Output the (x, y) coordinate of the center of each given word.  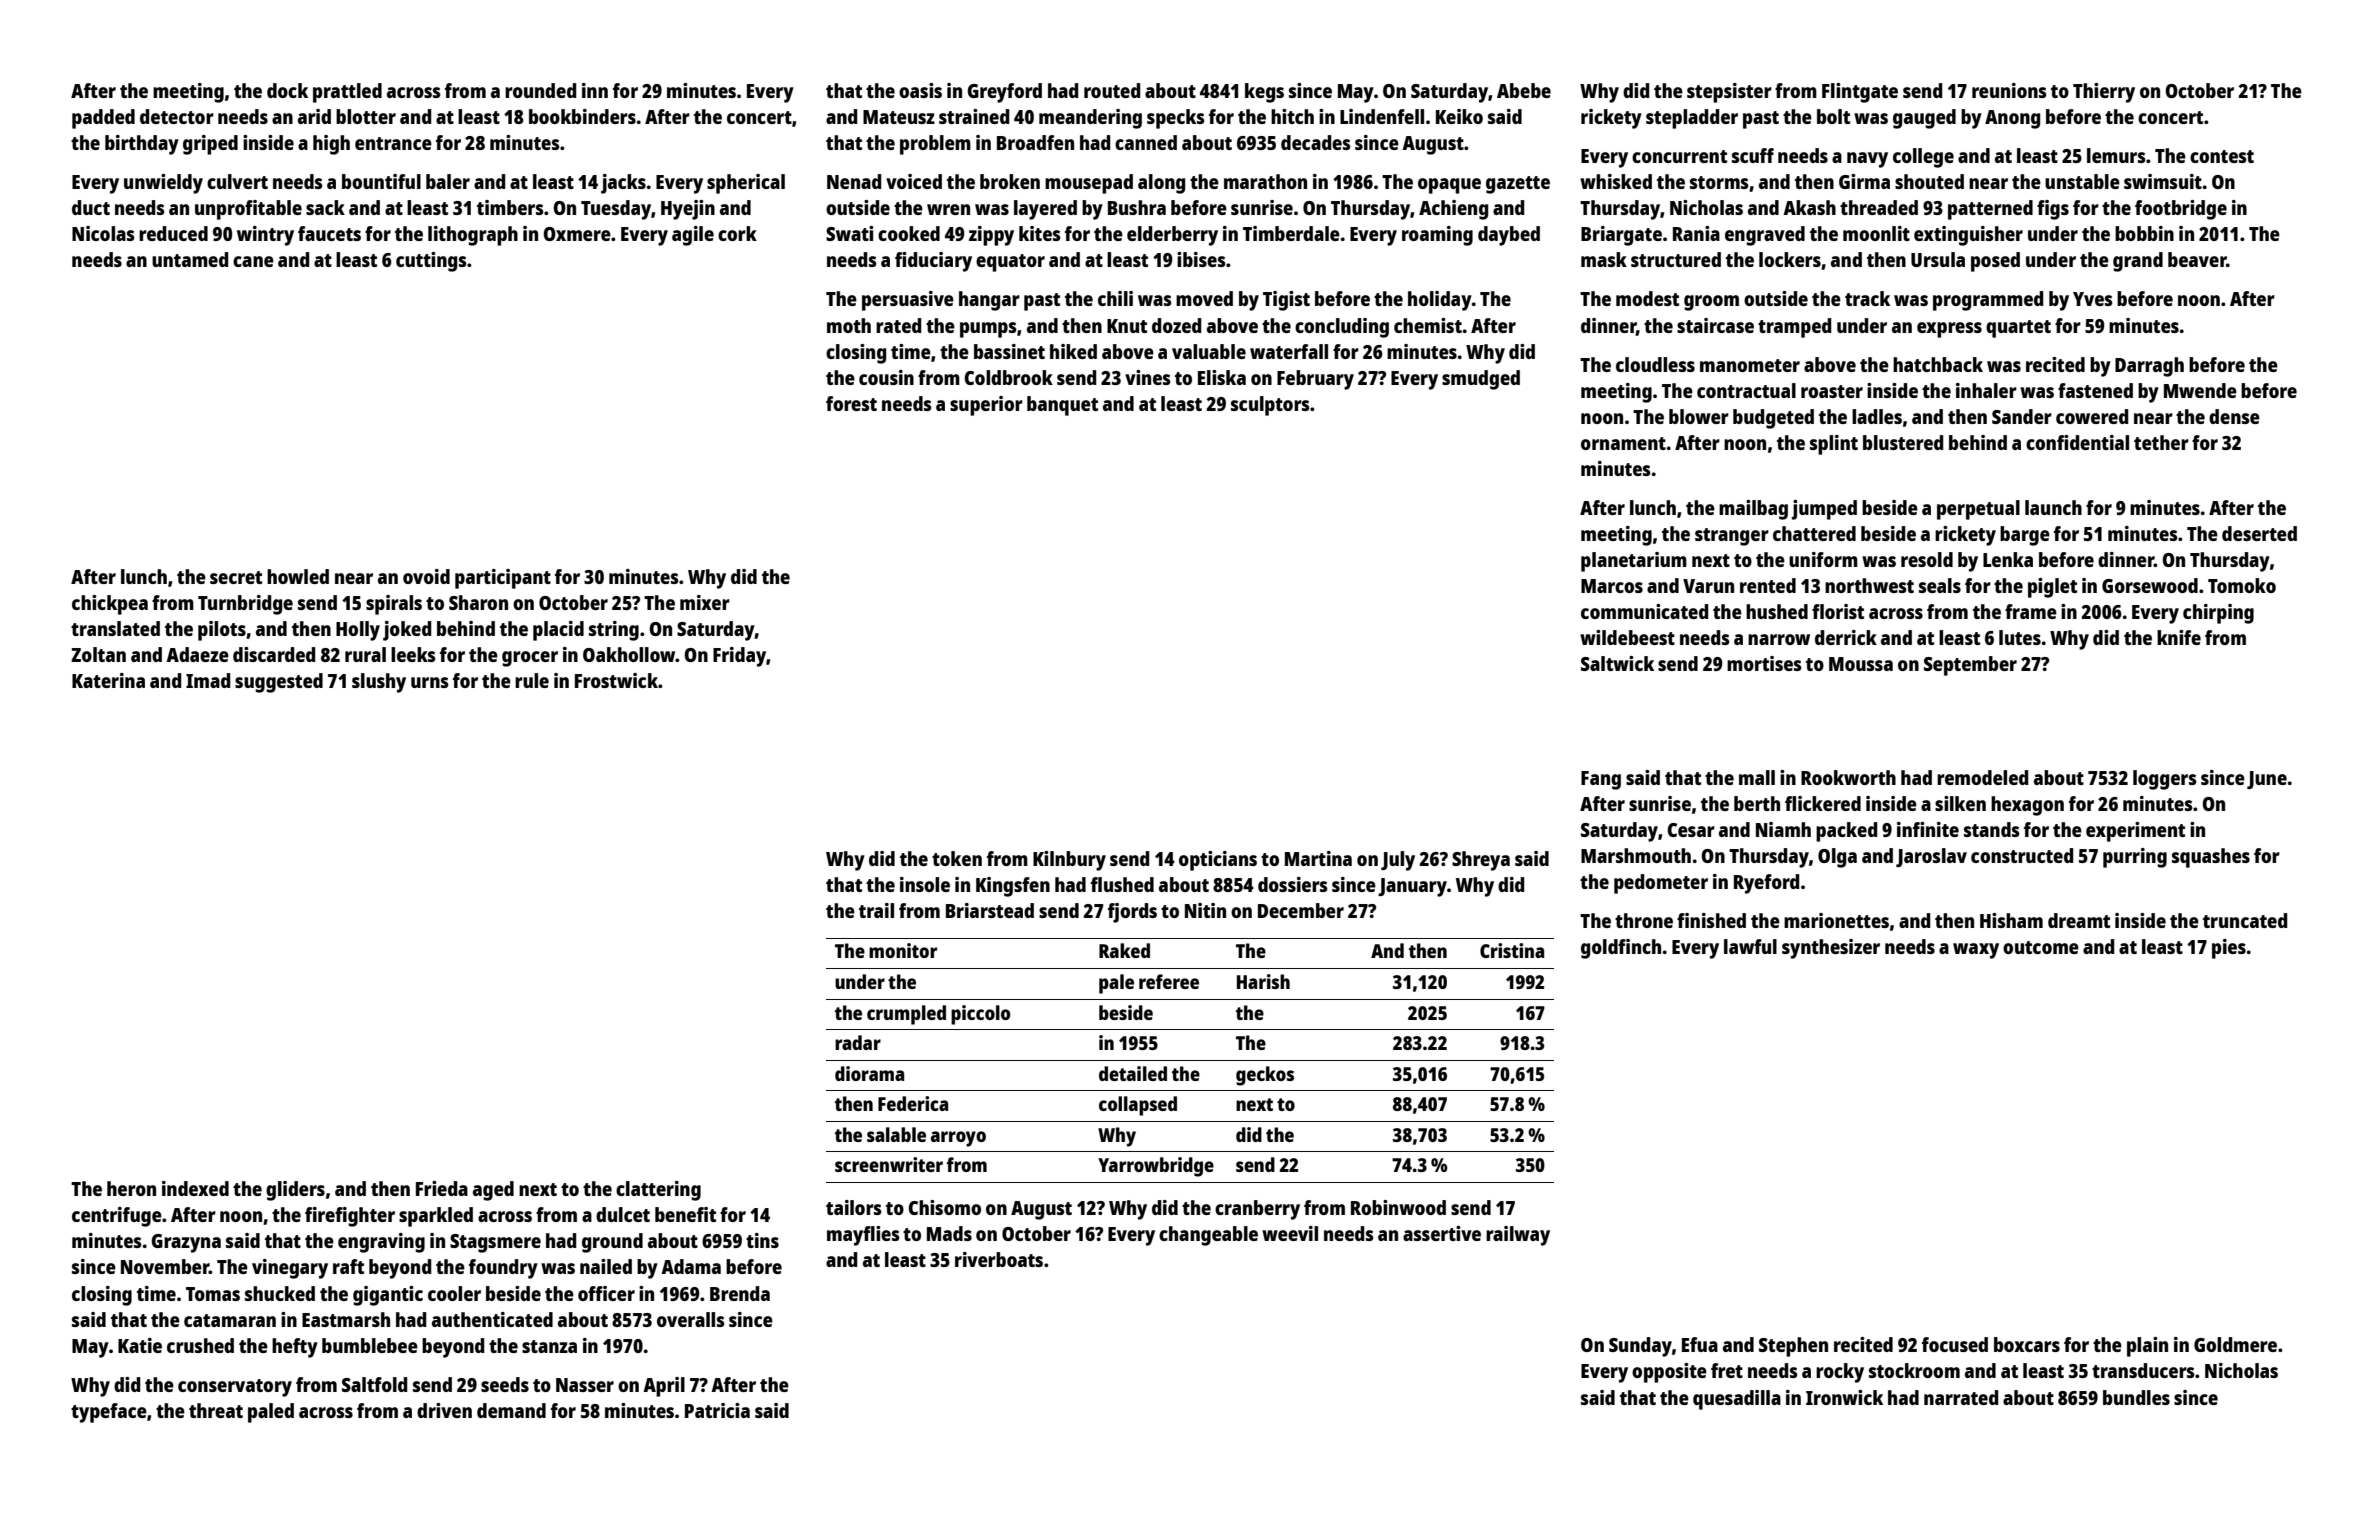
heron (131, 1188)
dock (287, 90)
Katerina (108, 680)
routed (1112, 90)
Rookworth (1848, 777)
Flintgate (1860, 93)
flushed (1122, 884)
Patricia (717, 1410)
